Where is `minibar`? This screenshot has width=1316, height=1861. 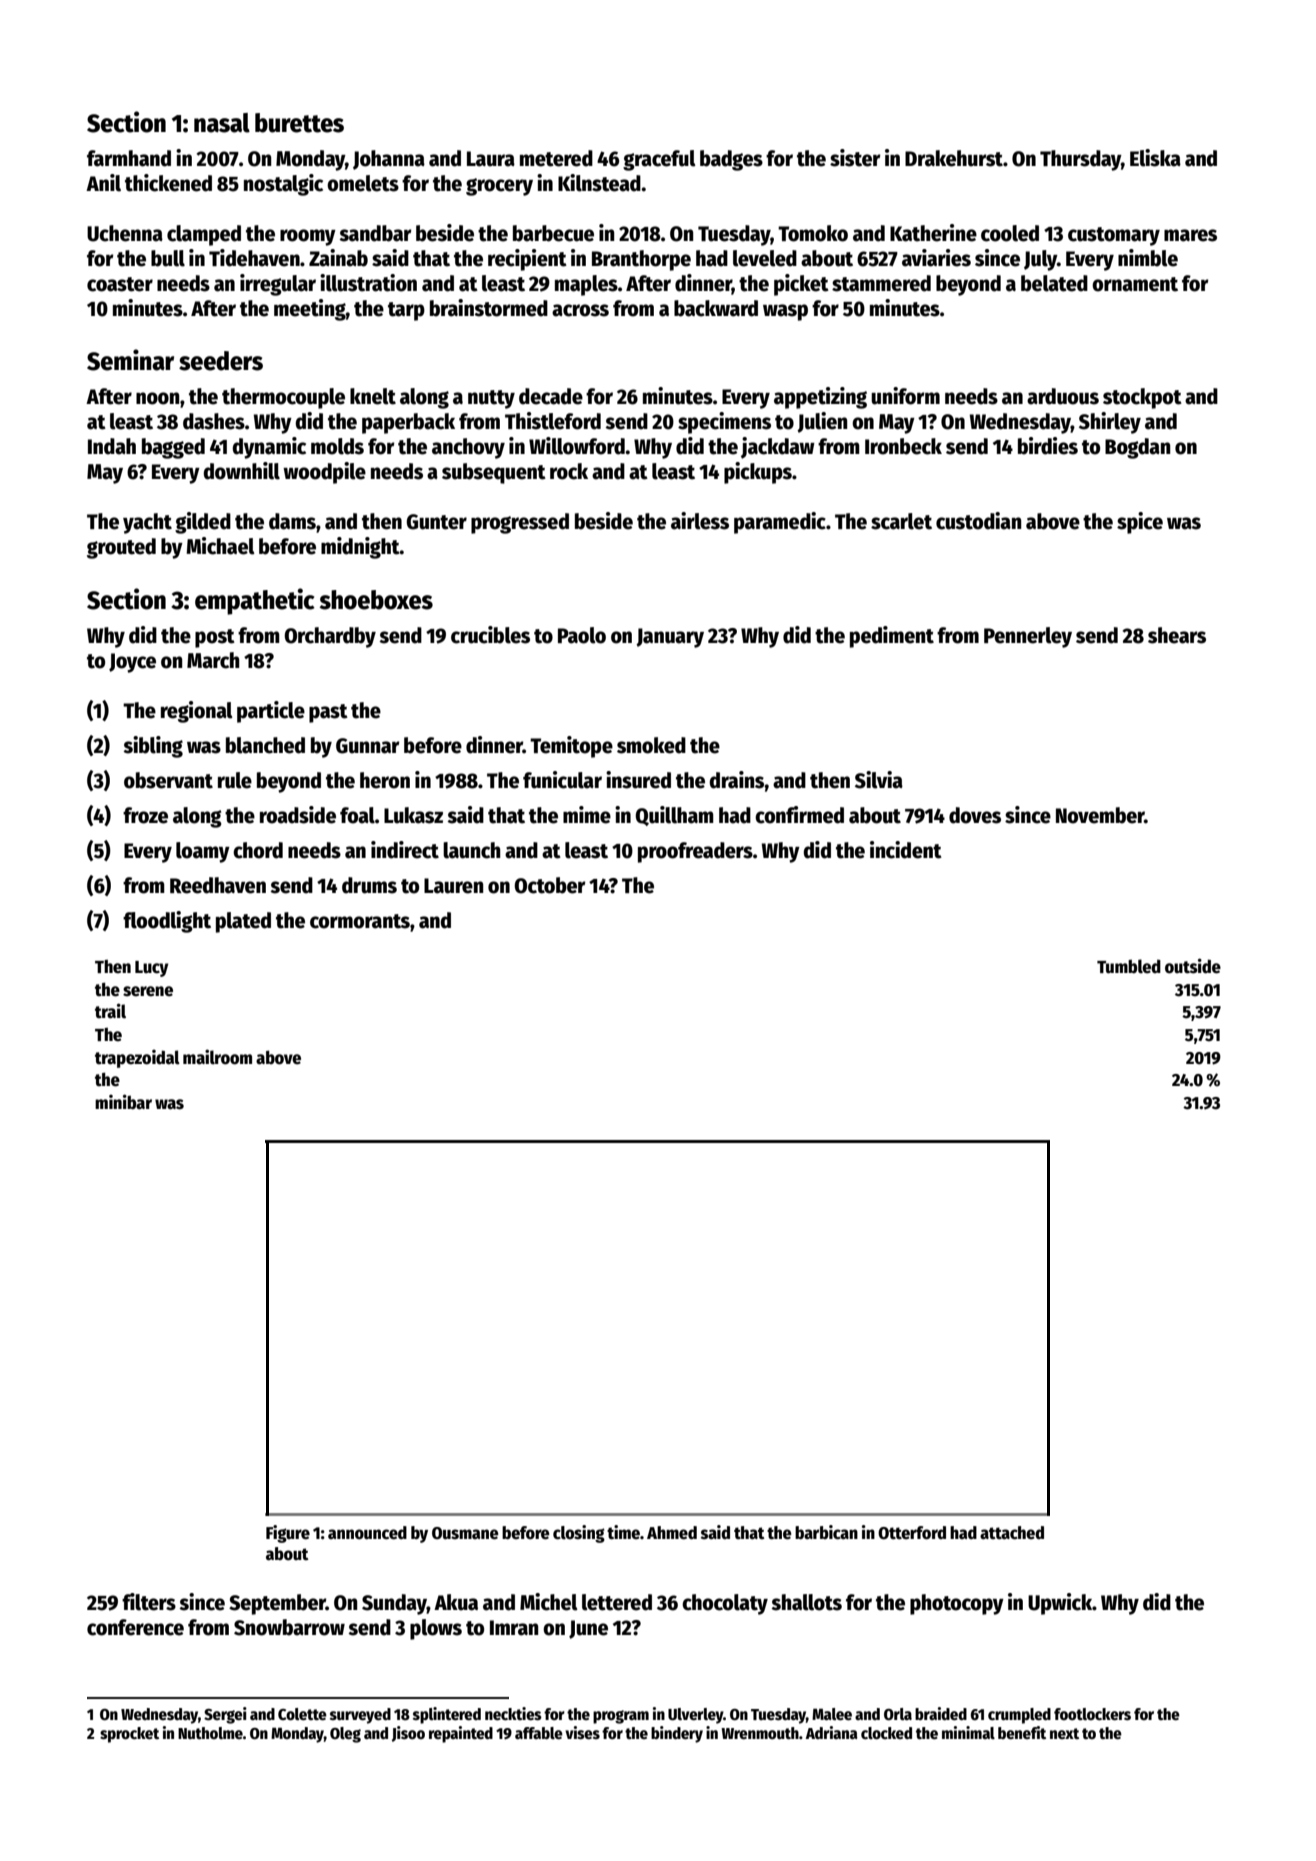
minibar is located at coordinates (123, 1102).
